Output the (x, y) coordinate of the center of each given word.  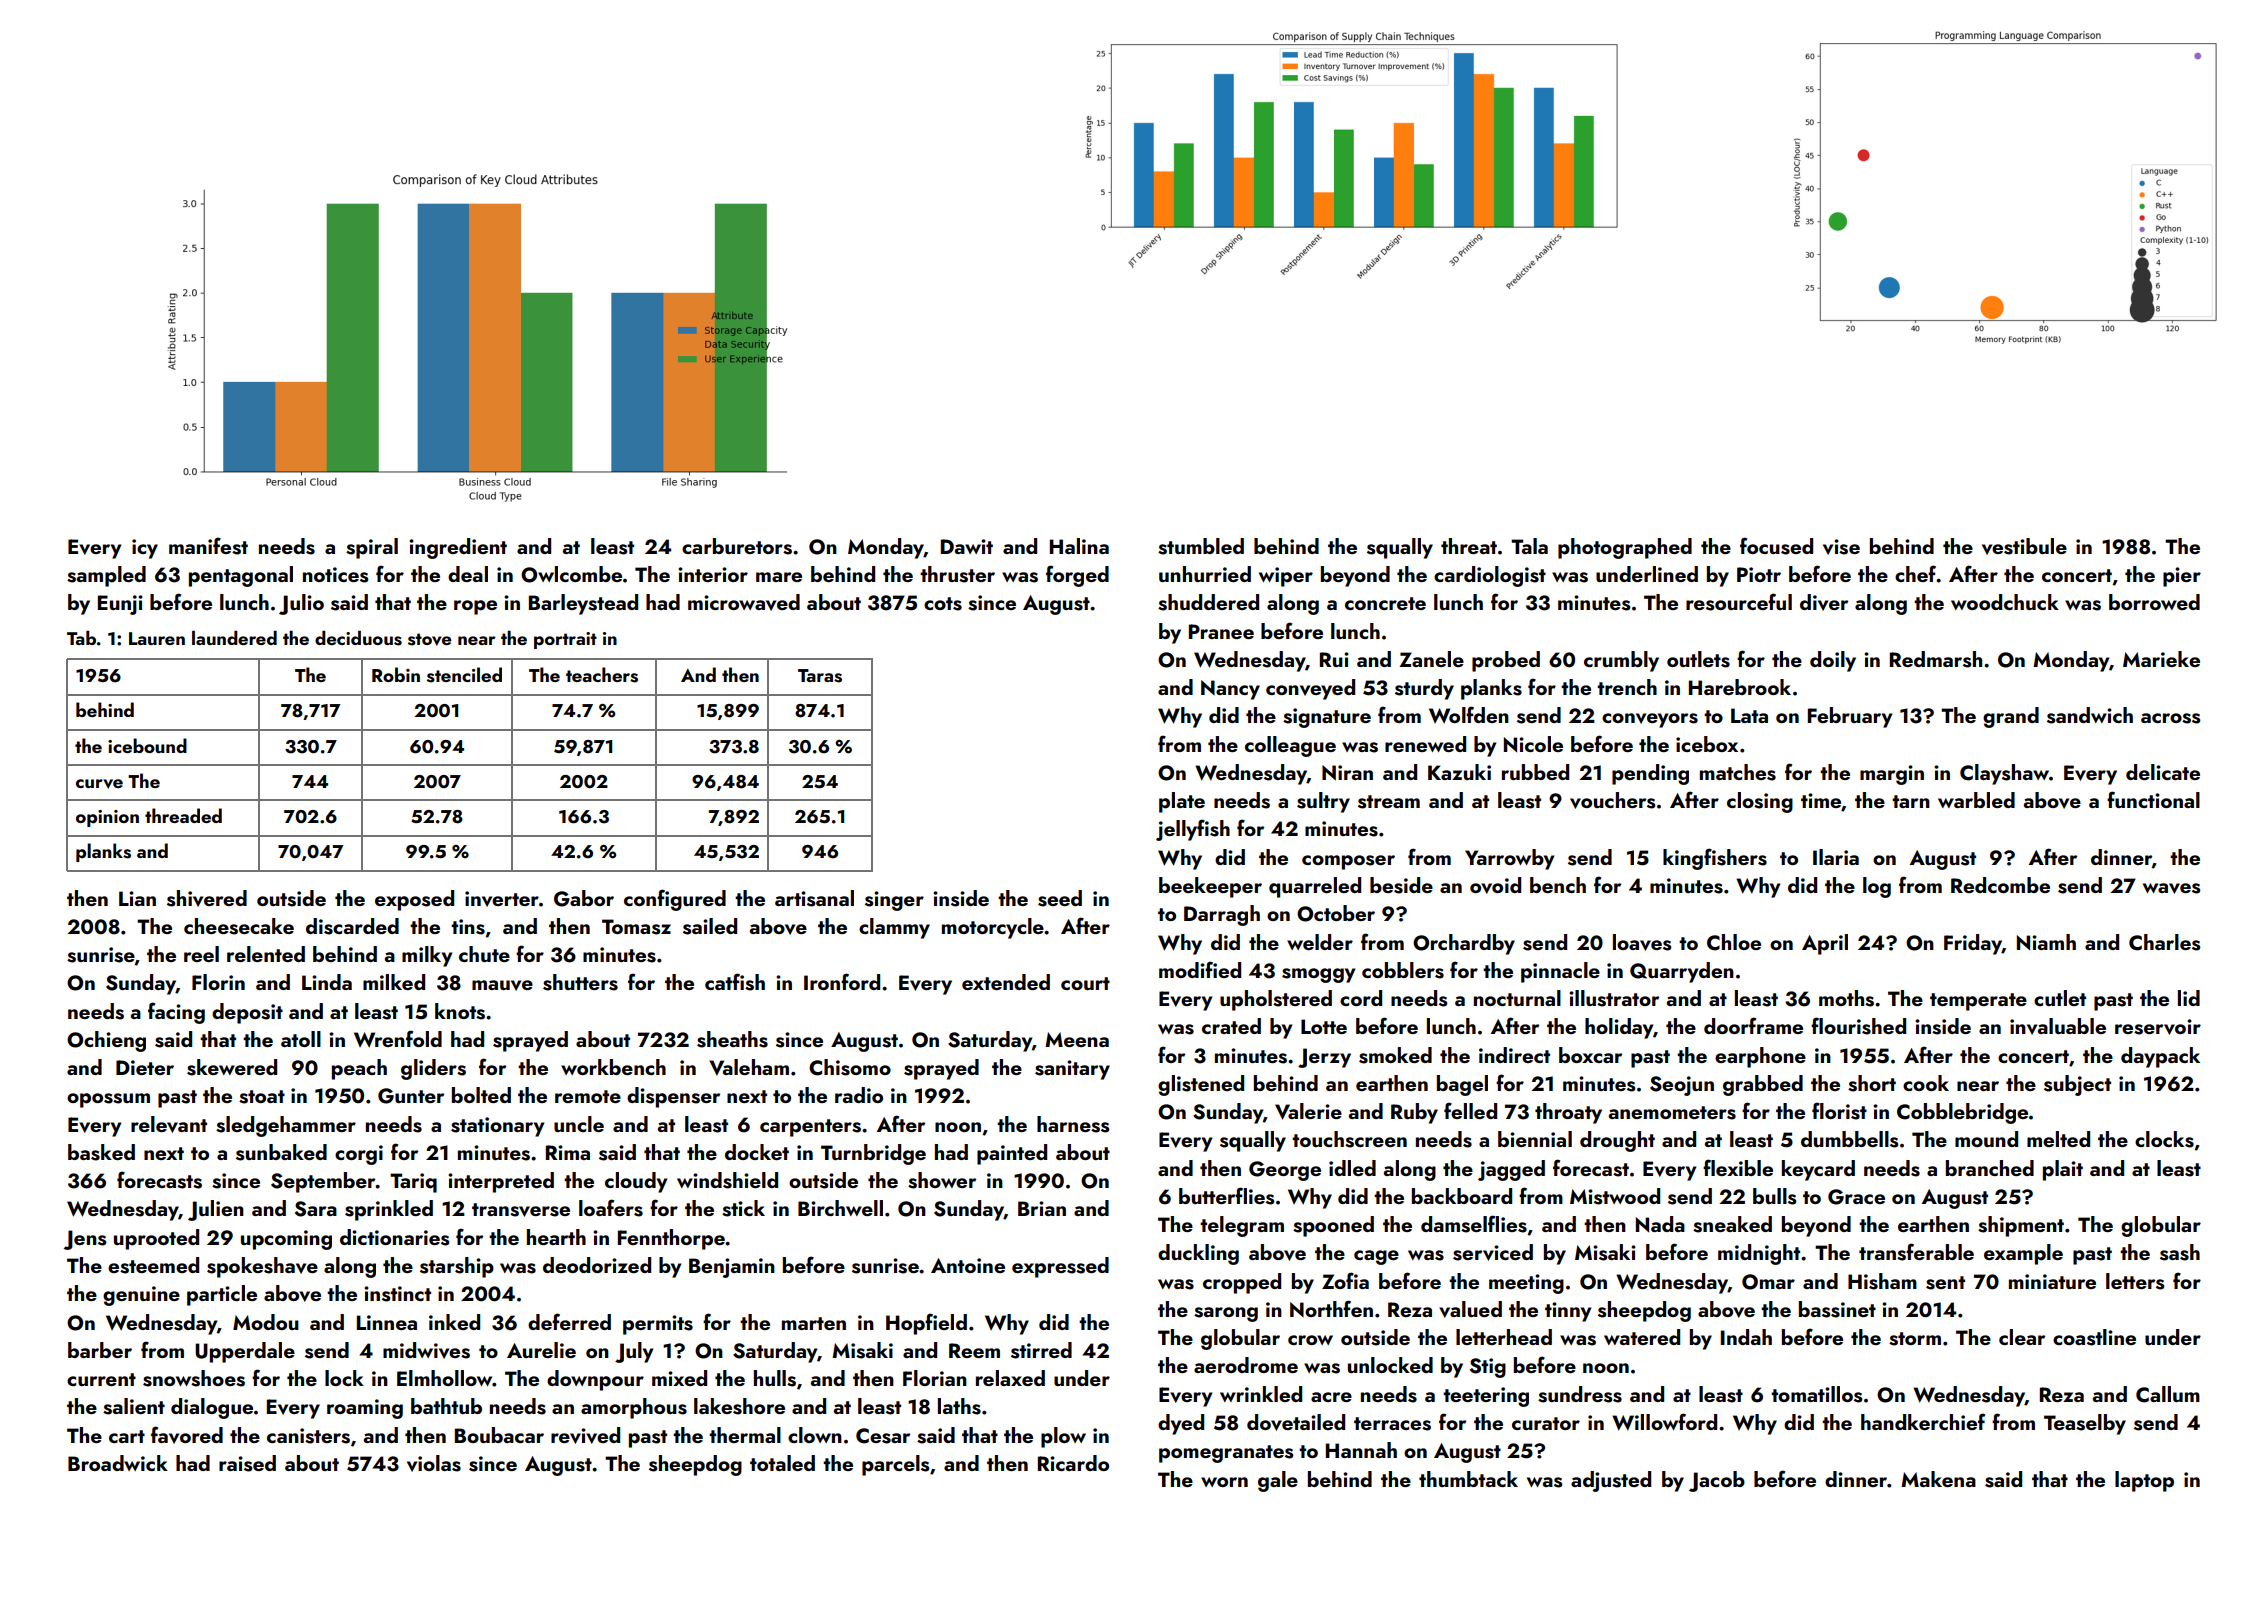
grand (2011, 717)
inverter (502, 899)
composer (1348, 862)
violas (434, 1463)
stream (1389, 802)
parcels (895, 1465)
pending (1650, 774)
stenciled (464, 675)
